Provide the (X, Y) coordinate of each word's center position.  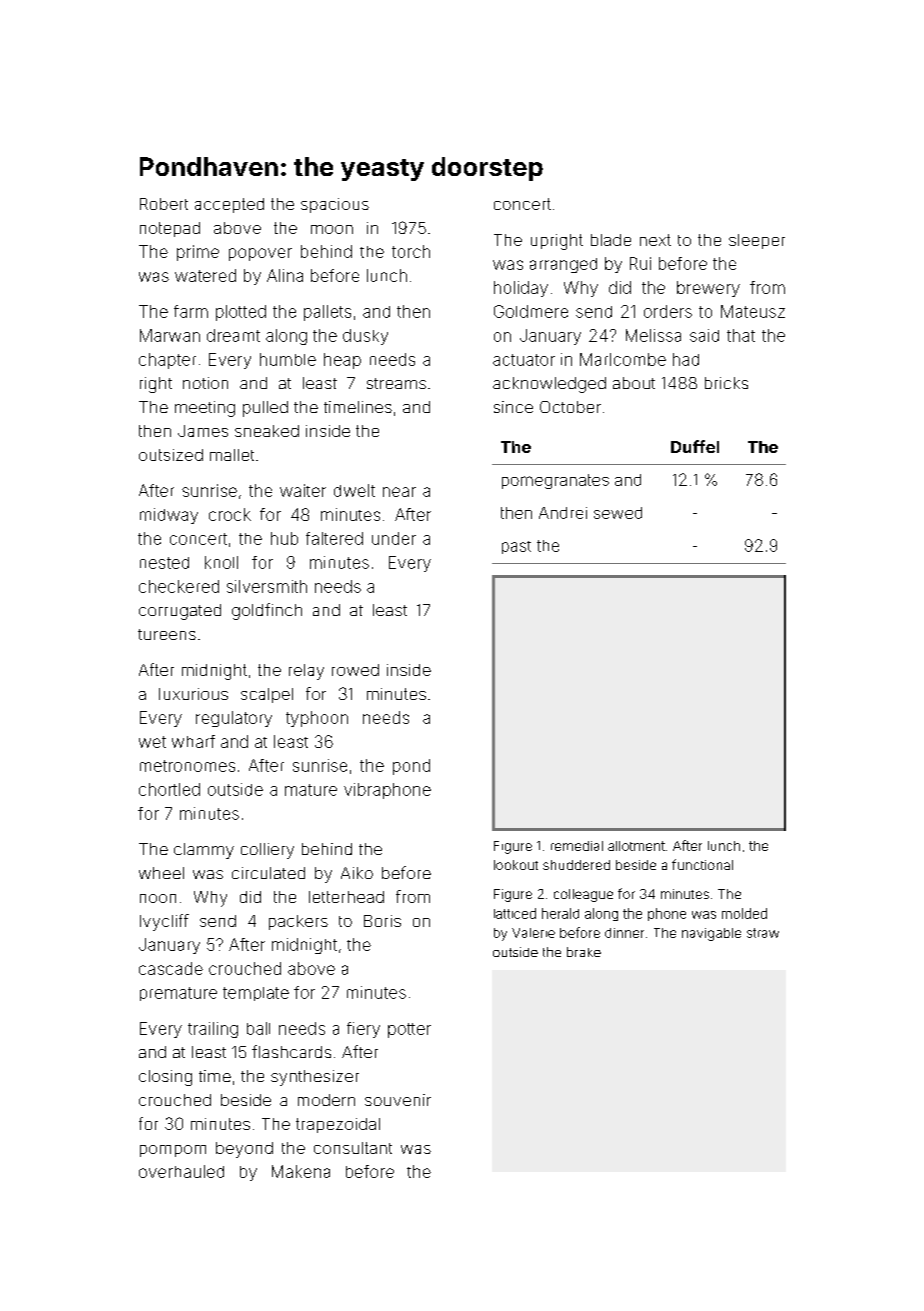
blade (611, 240)
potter (409, 1030)
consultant (353, 1148)
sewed (618, 513)
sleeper (757, 241)
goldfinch (267, 611)
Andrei (563, 513)
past (516, 547)
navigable (711, 934)
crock (230, 514)
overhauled (181, 1171)
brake (584, 952)
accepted (229, 205)
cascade (171, 968)
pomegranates (555, 481)
